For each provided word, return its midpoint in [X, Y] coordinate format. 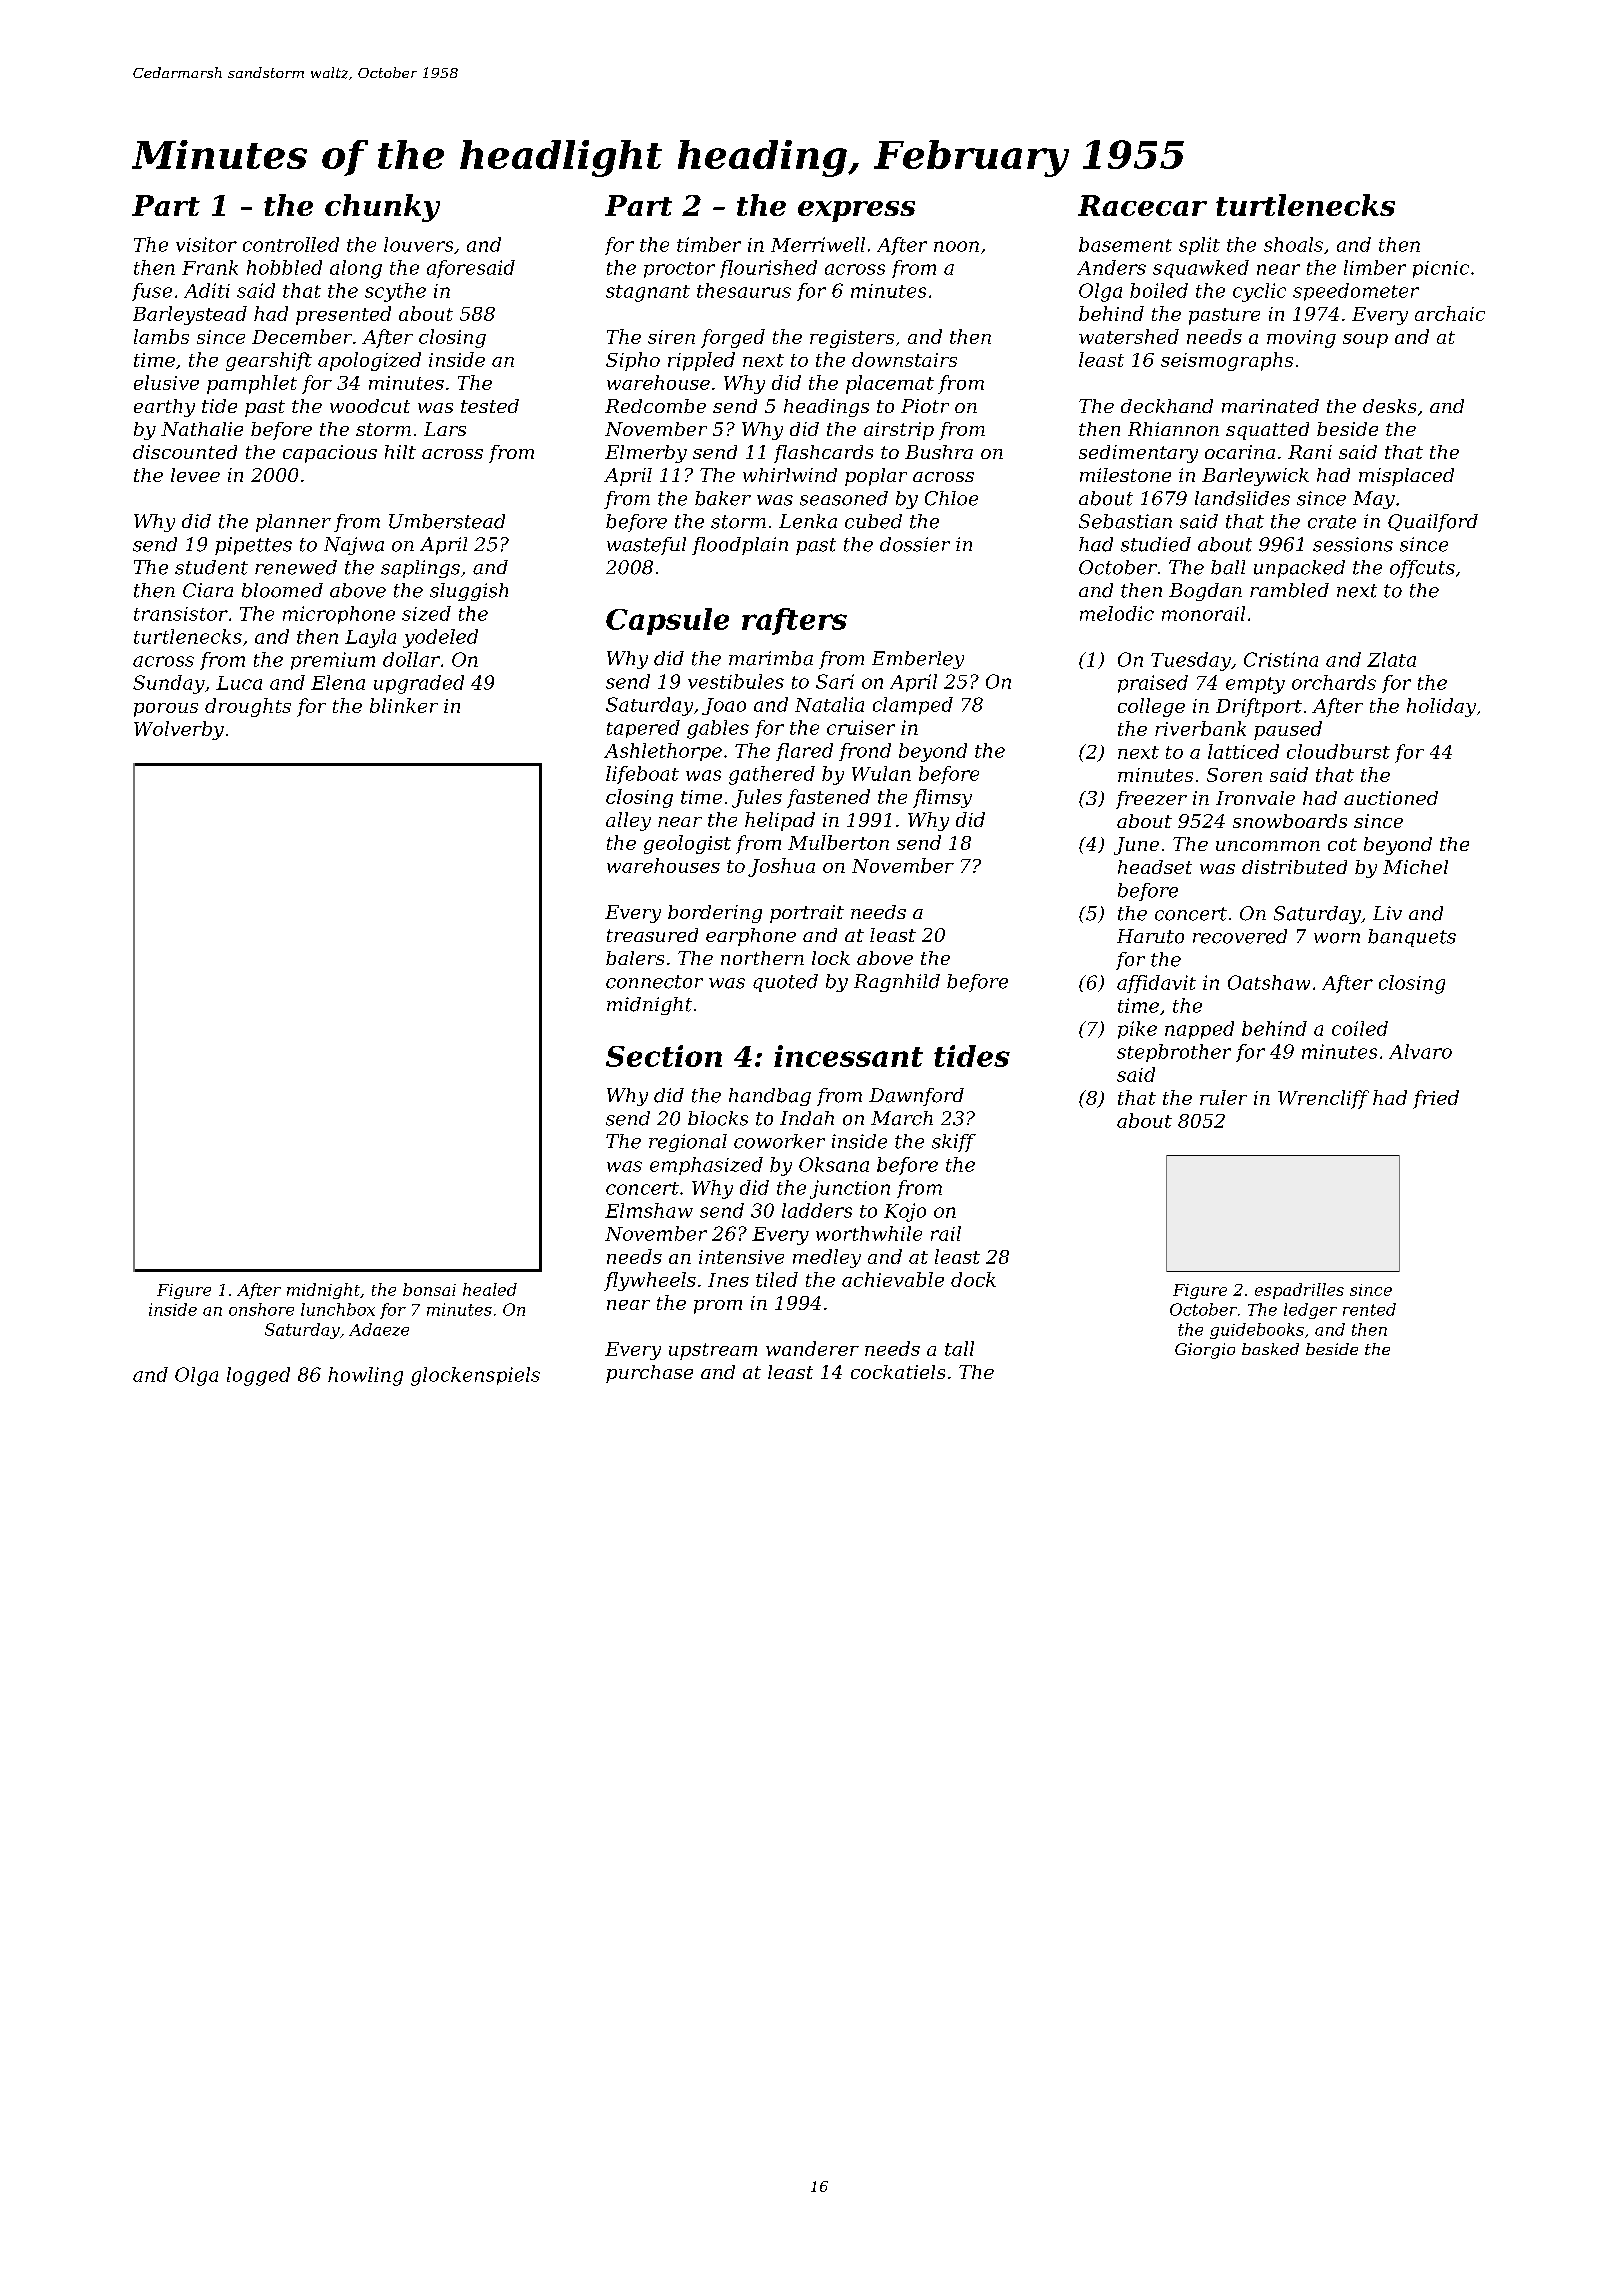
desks [1389, 406]
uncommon [1268, 846]
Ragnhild [897, 983]
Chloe [951, 498]
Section [664, 1056]
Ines [728, 1280]
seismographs [1227, 361]
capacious [330, 454]
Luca [239, 683]
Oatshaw [1269, 982]
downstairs [904, 359]
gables [718, 729]
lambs [161, 336]
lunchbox [338, 1309]
